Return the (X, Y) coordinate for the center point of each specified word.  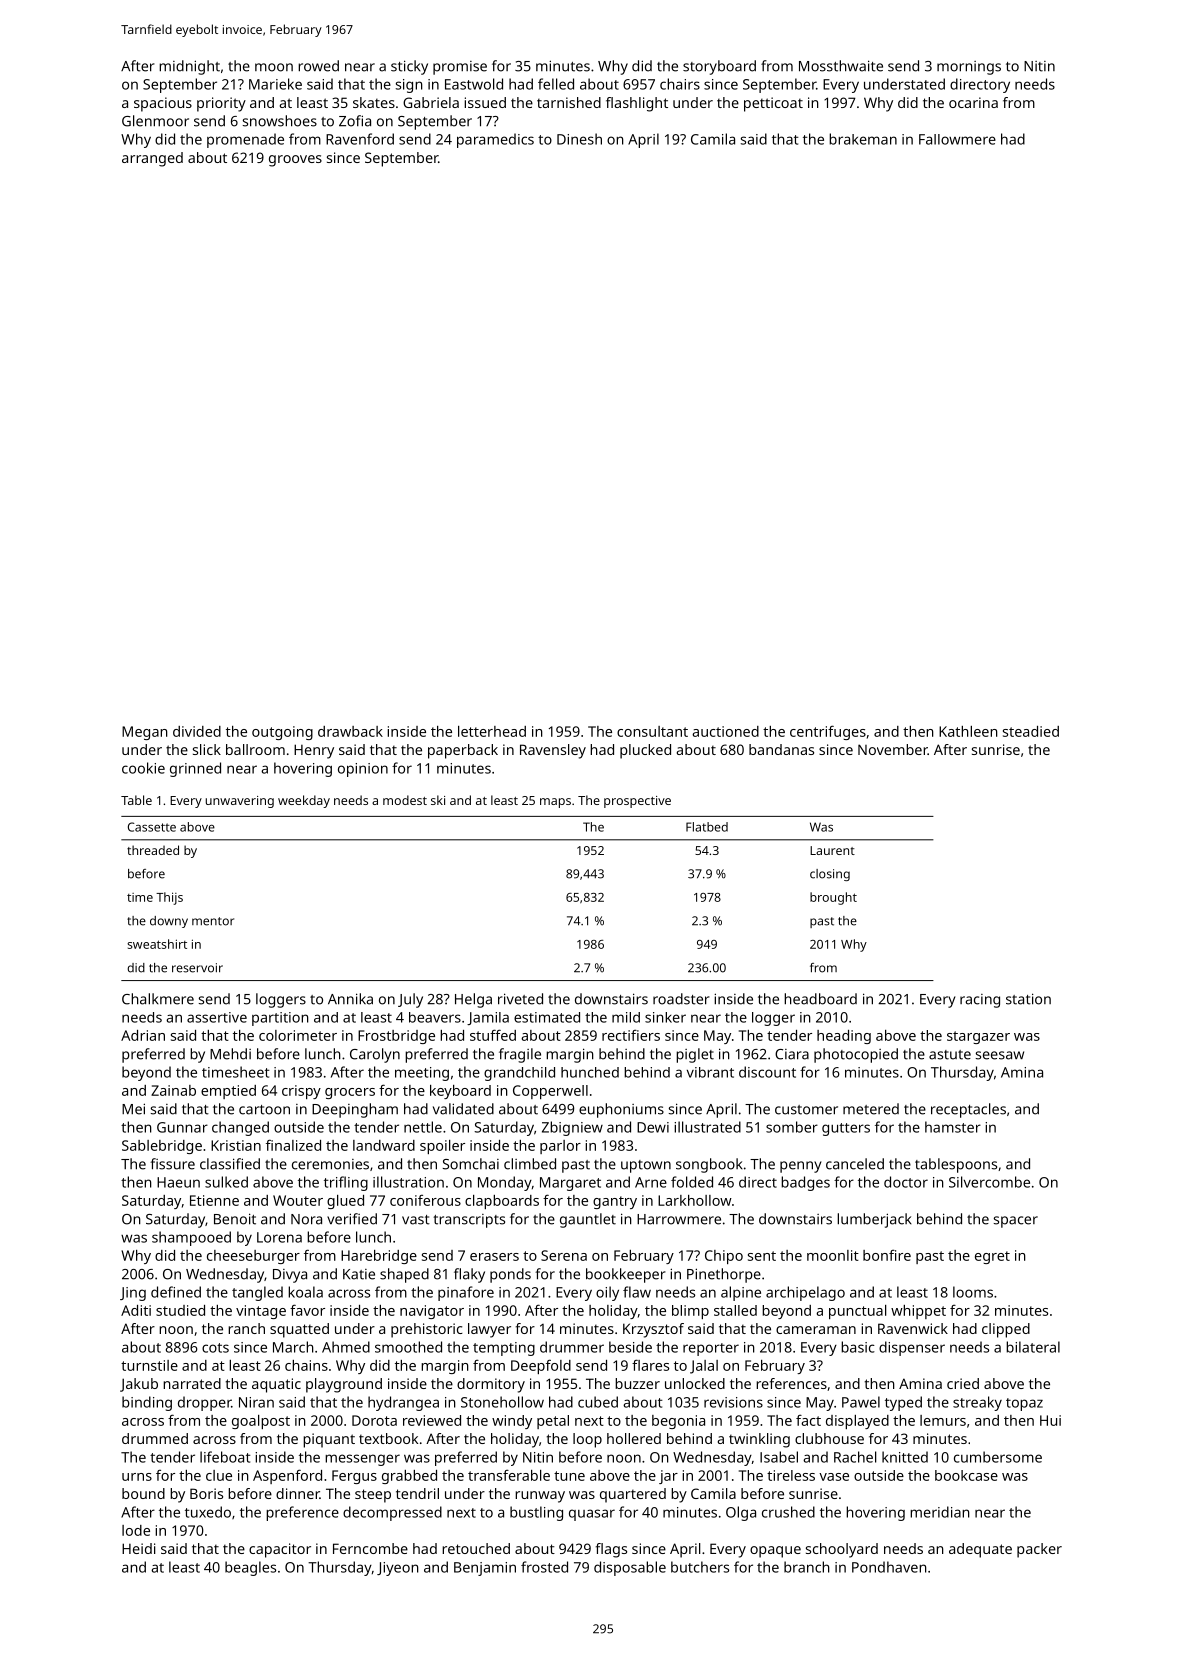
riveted (520, 999)
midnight (189, 67)
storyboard (719, 67)
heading (844, 1037)
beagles (250, 1568)
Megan (145, 733)
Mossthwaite (841, 66)
